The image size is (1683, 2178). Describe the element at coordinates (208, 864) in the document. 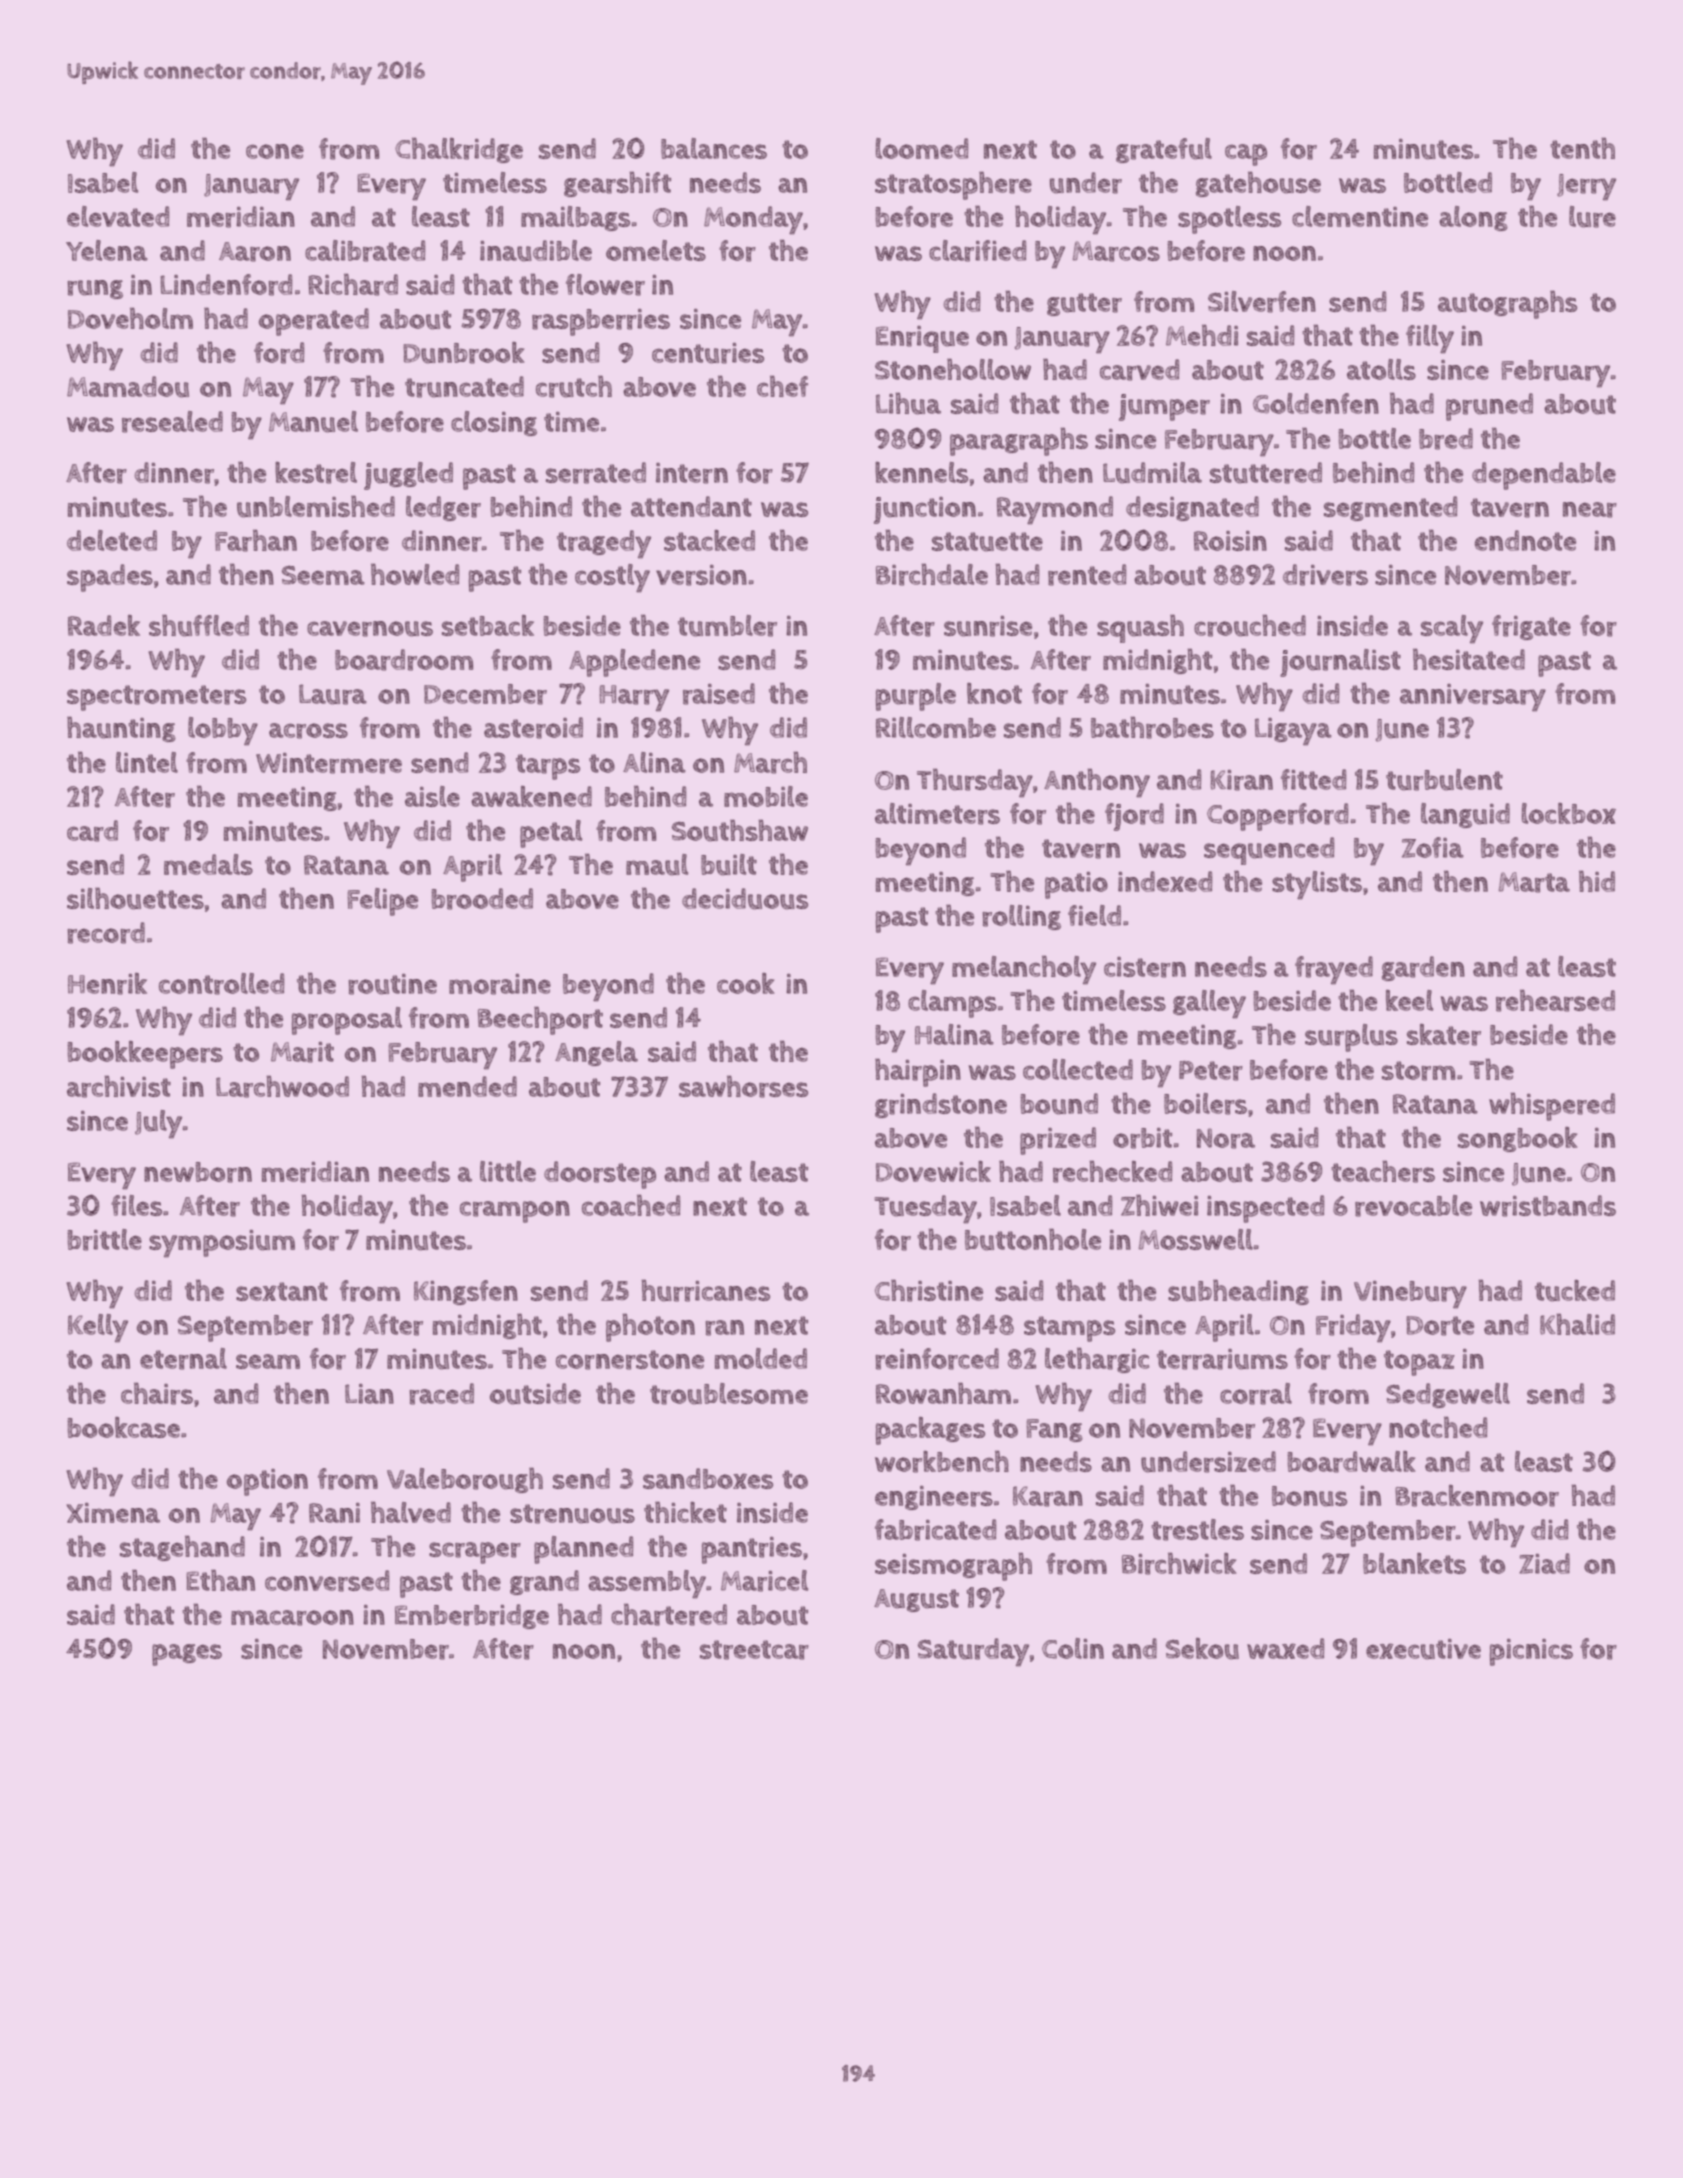

I see `medals` at that location.
